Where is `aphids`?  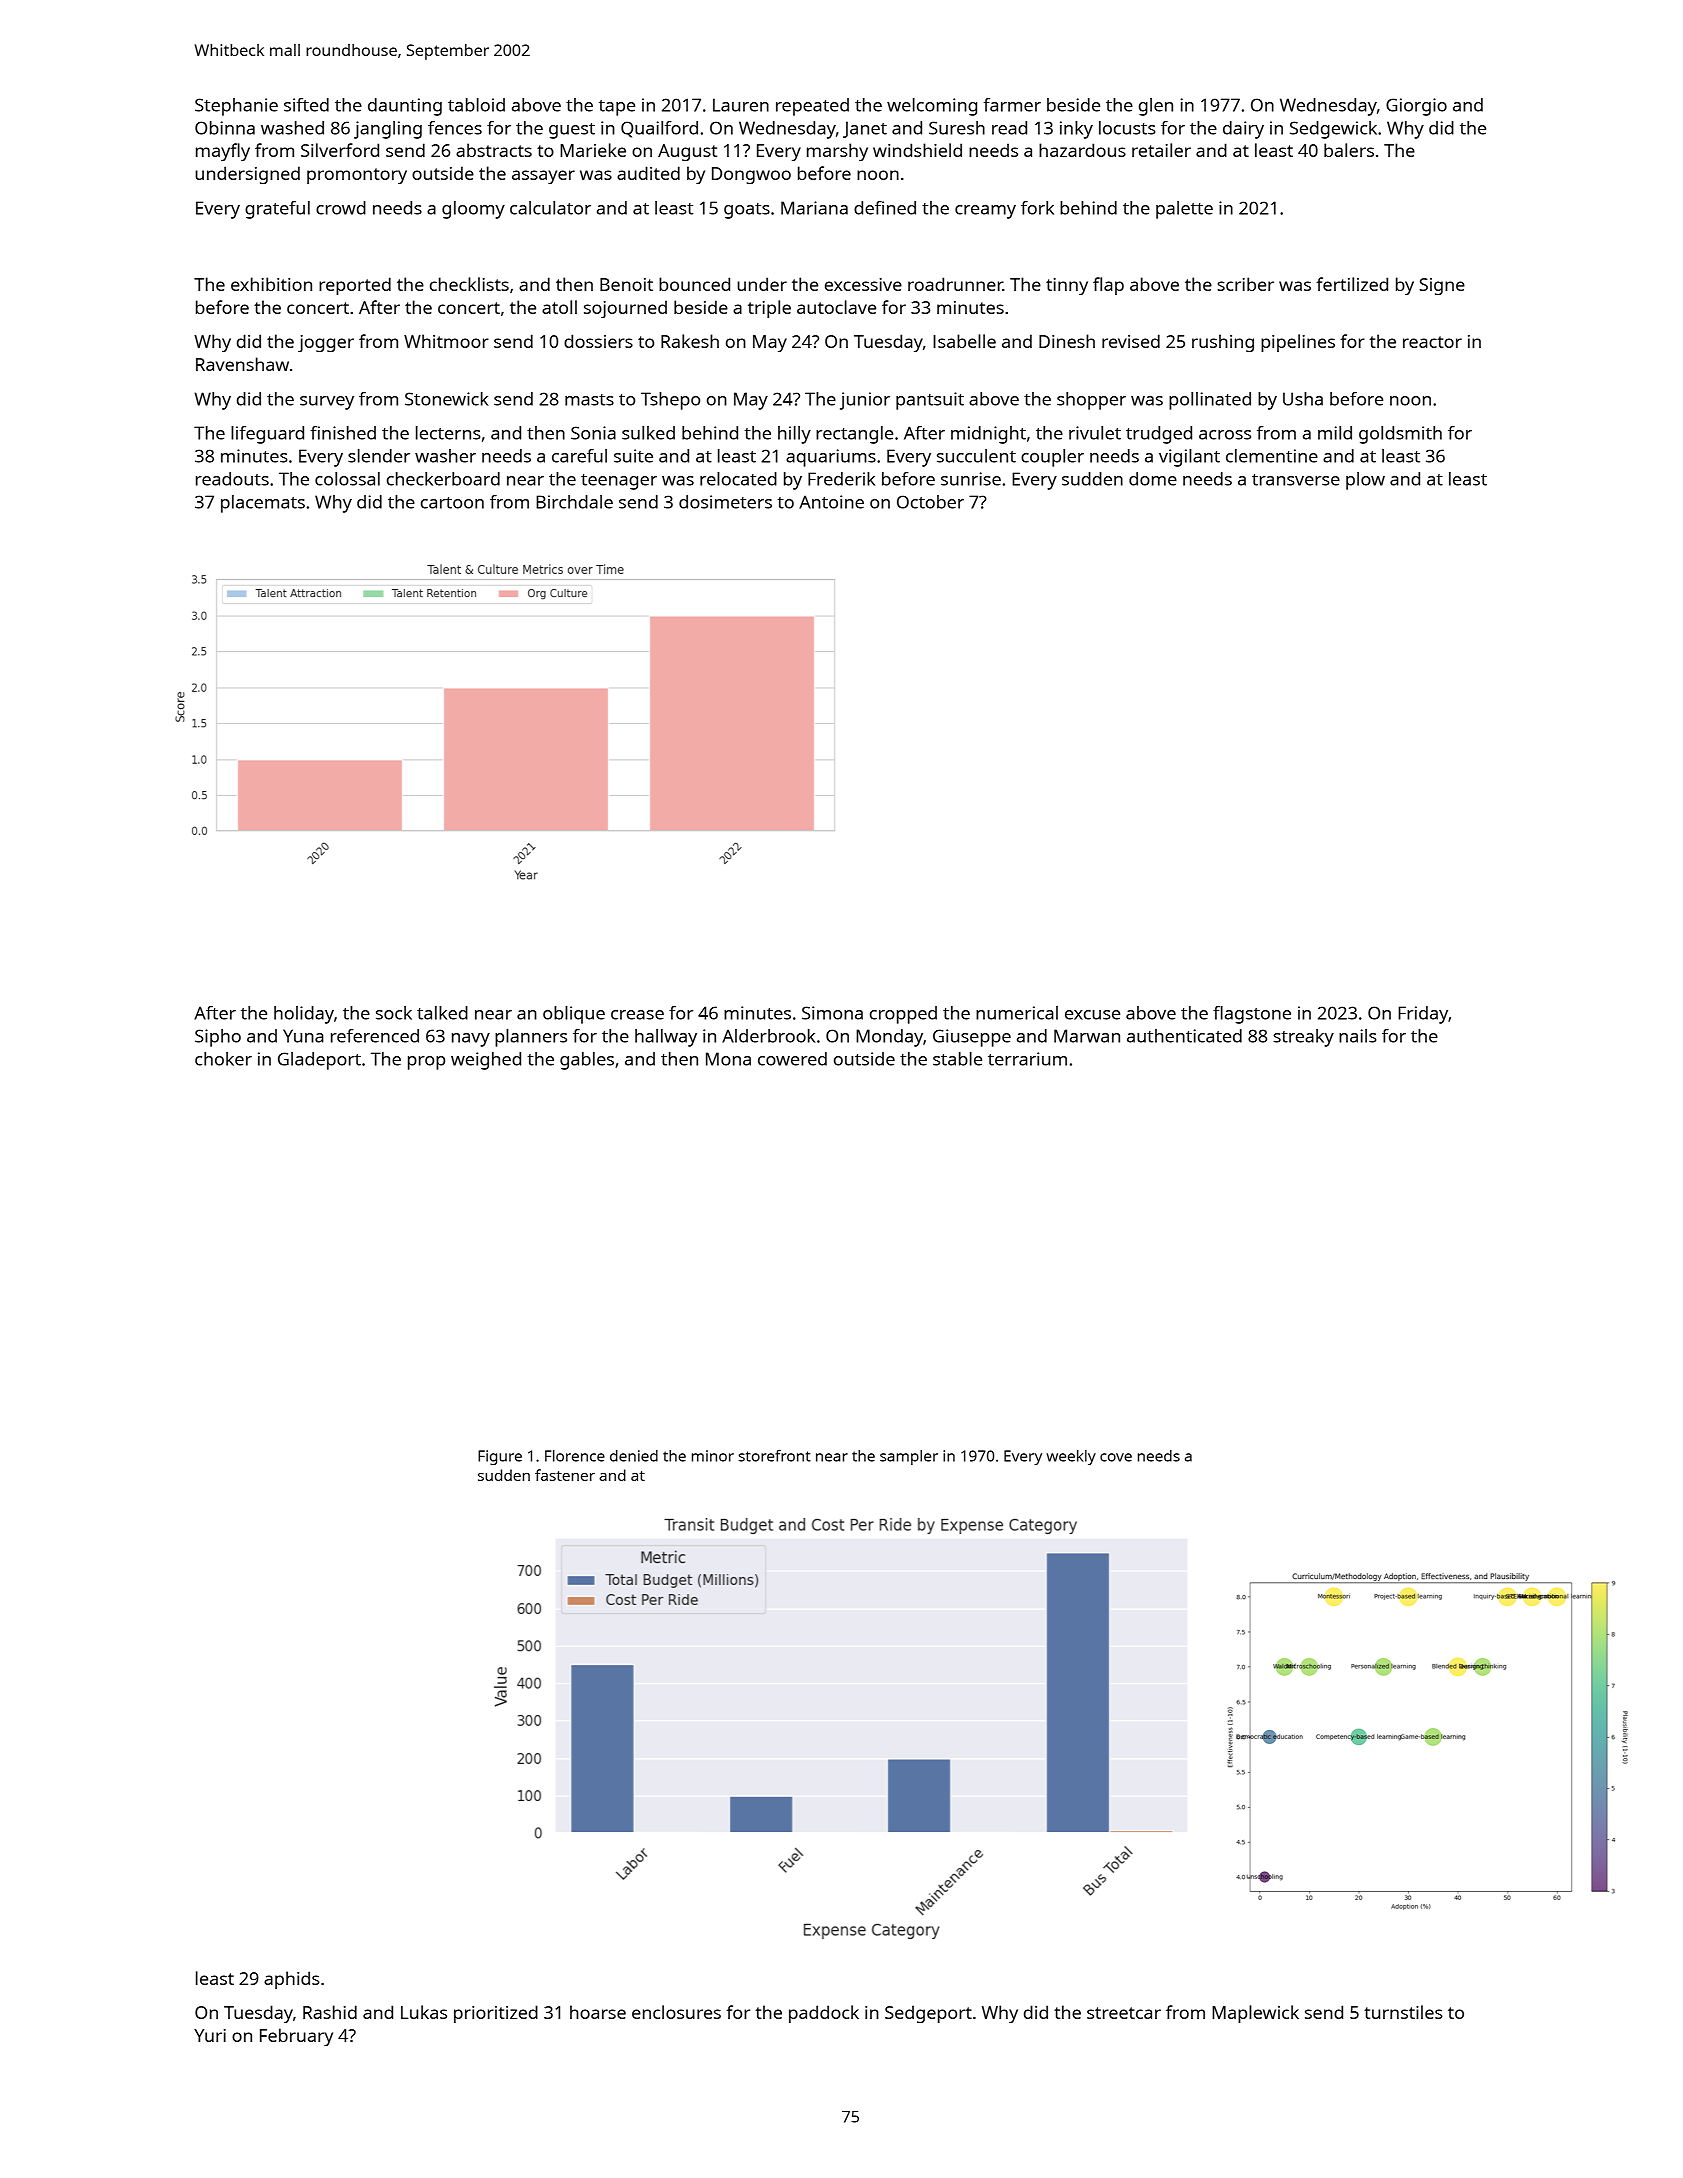 aphids is located at coordinates (292, 1980).
